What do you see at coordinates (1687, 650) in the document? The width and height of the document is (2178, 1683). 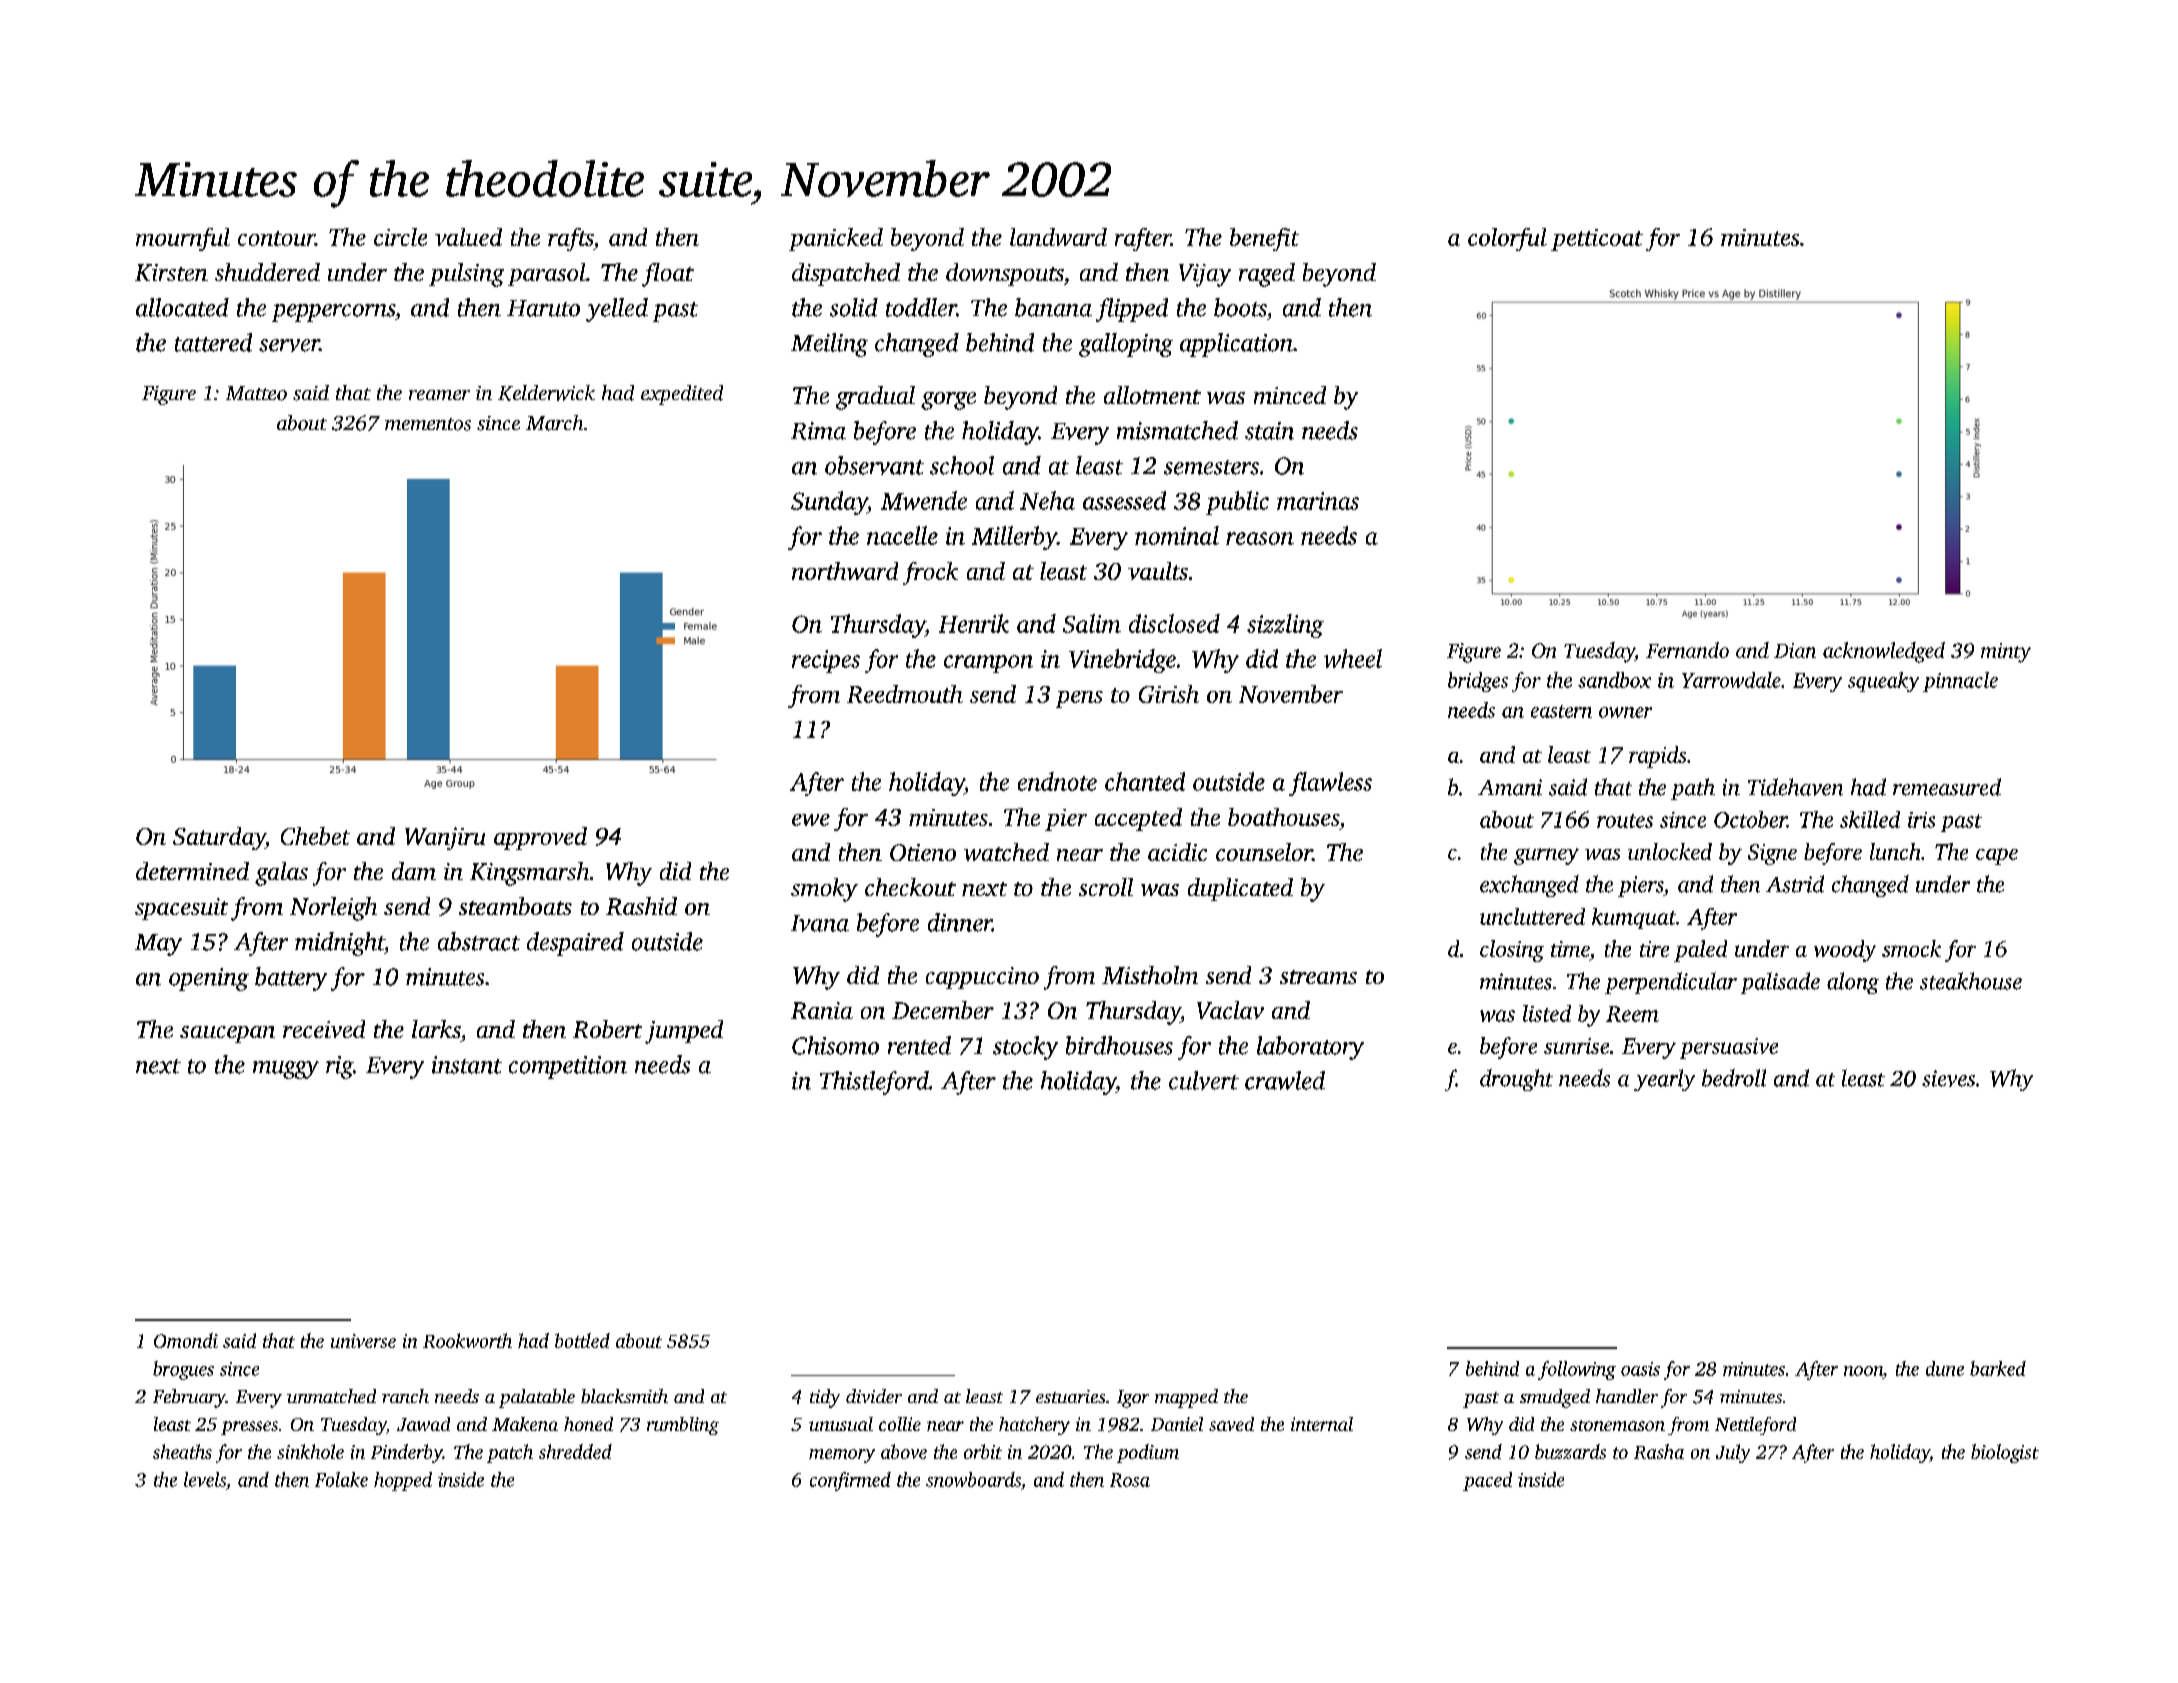 I see `Fernando` at bounding box center [1687, 650].
